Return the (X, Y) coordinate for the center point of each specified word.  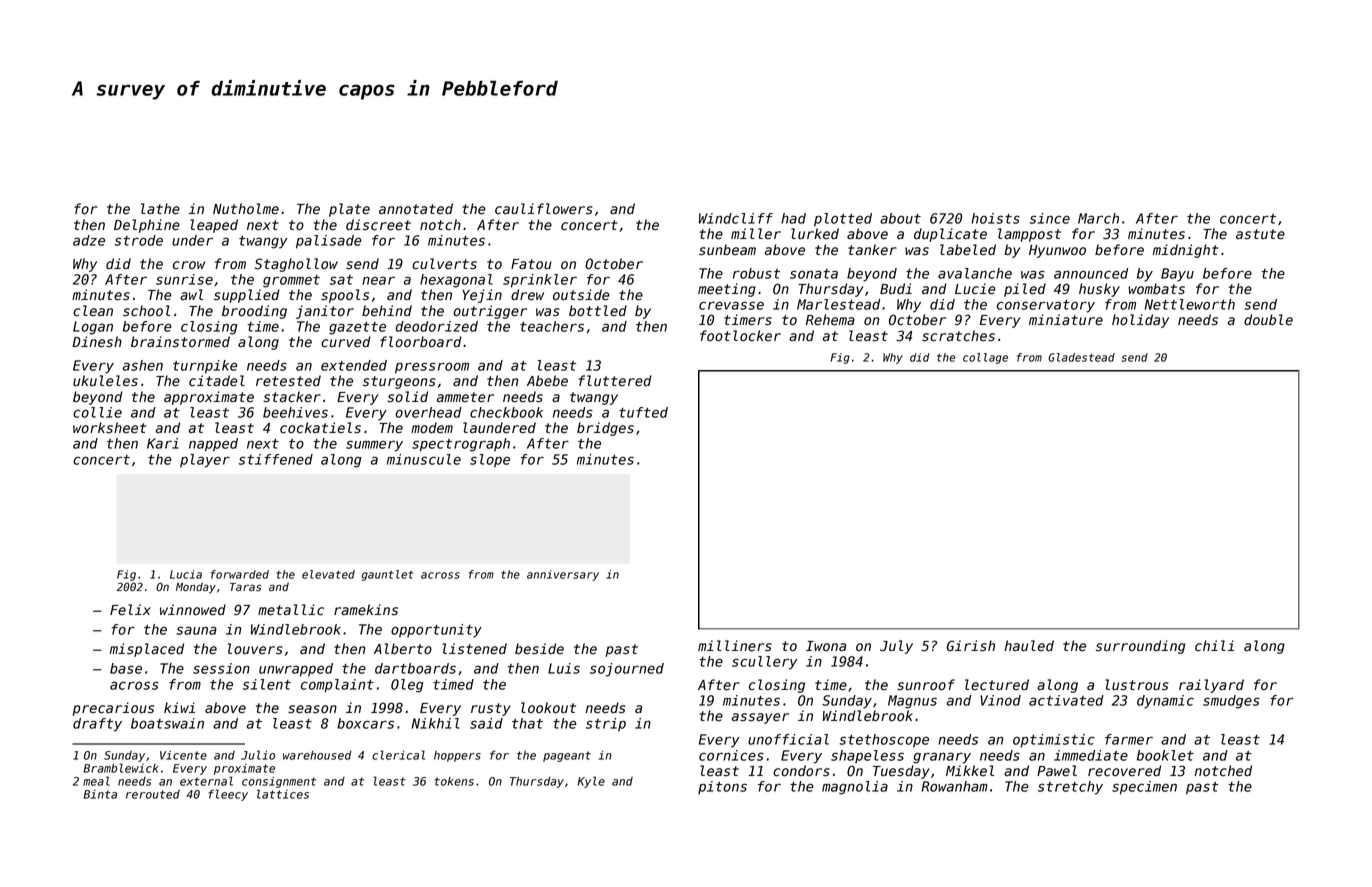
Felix (130, 610)
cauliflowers (544, 209)
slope (490, 461)
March (1098, 218)
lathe (160, 209)
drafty (97, 725)
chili (1214, 646)
